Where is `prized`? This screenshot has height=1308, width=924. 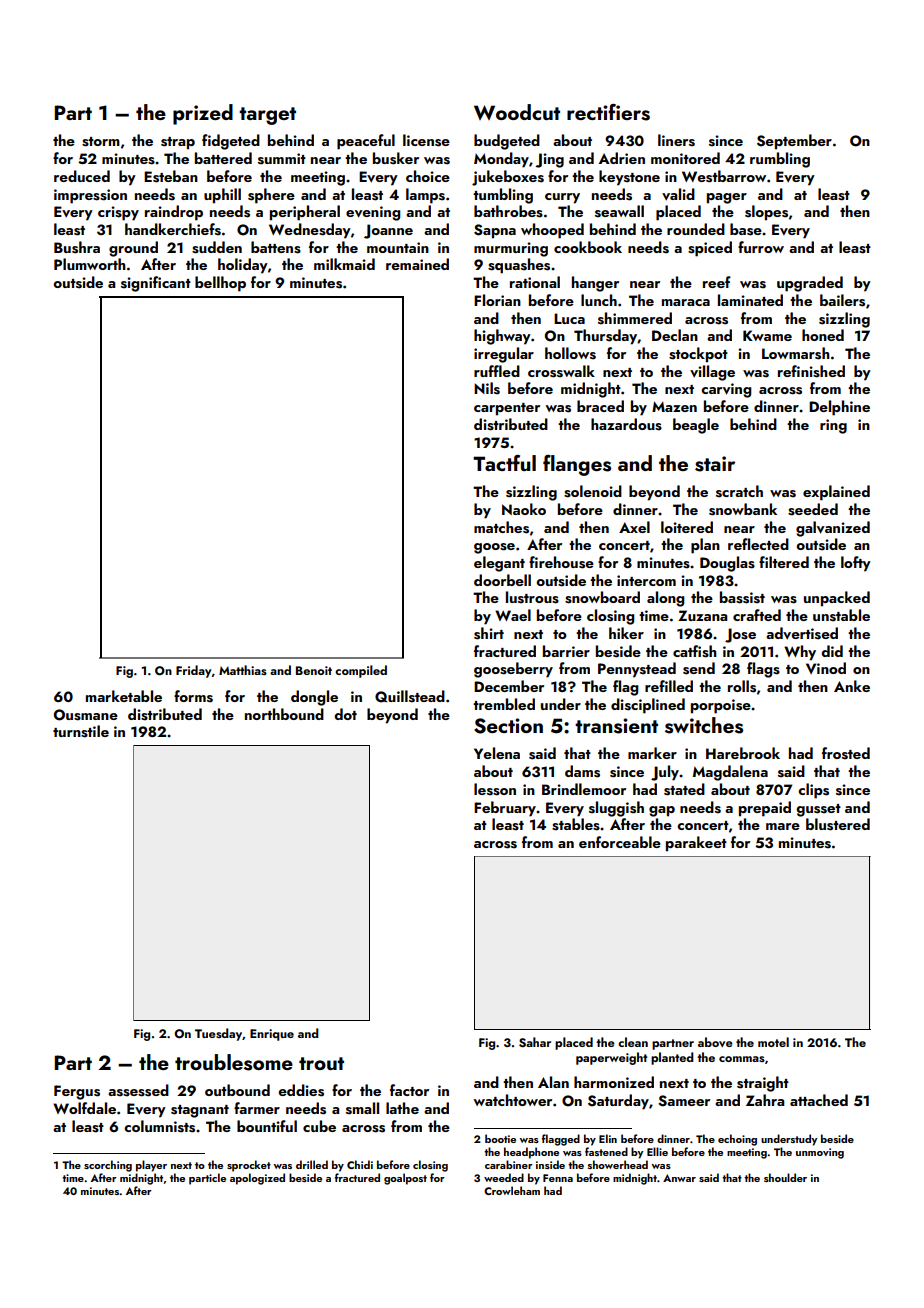 prized is located at coordinates (203, 114).
